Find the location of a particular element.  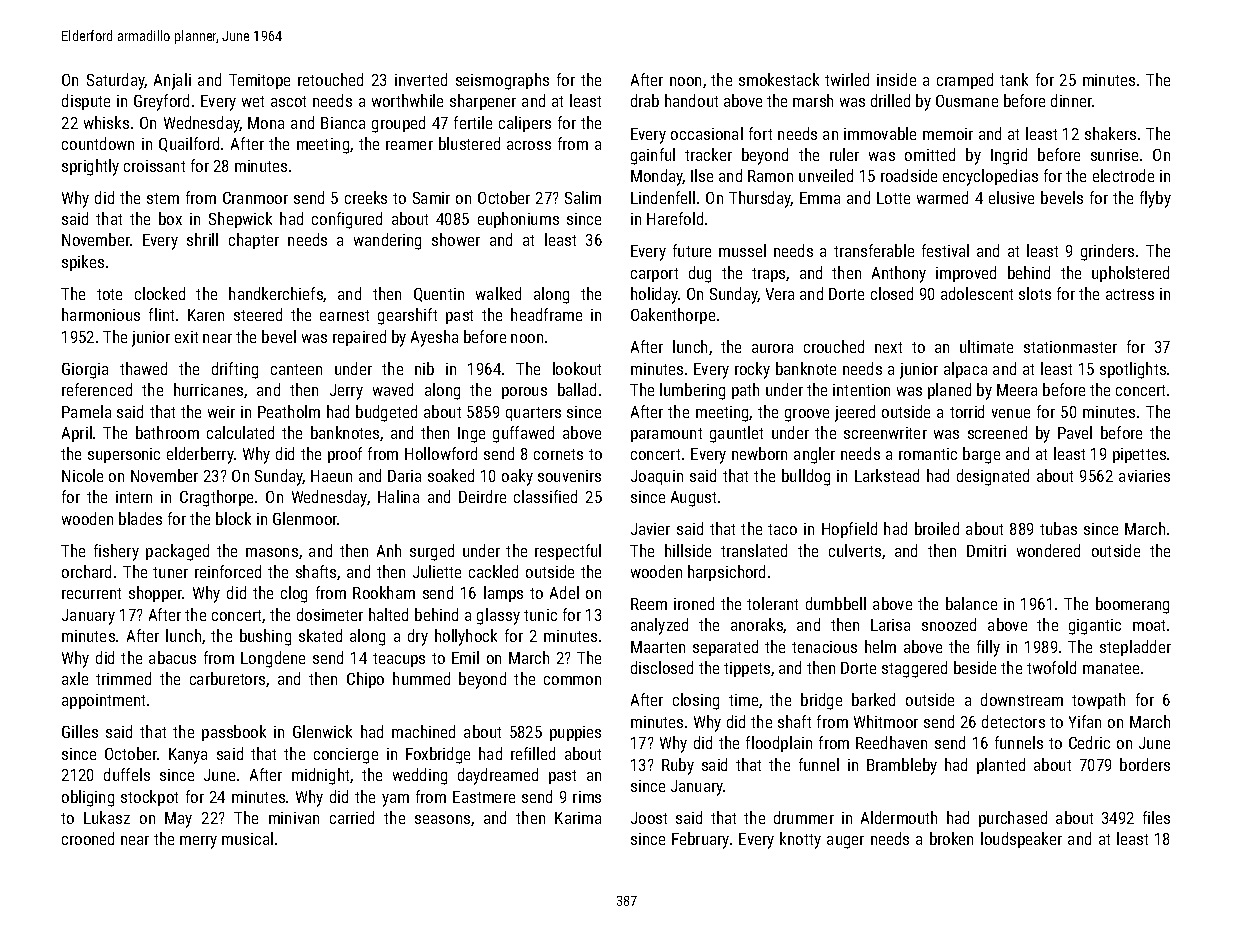

flyby is located at coordinates (1155, 199).
